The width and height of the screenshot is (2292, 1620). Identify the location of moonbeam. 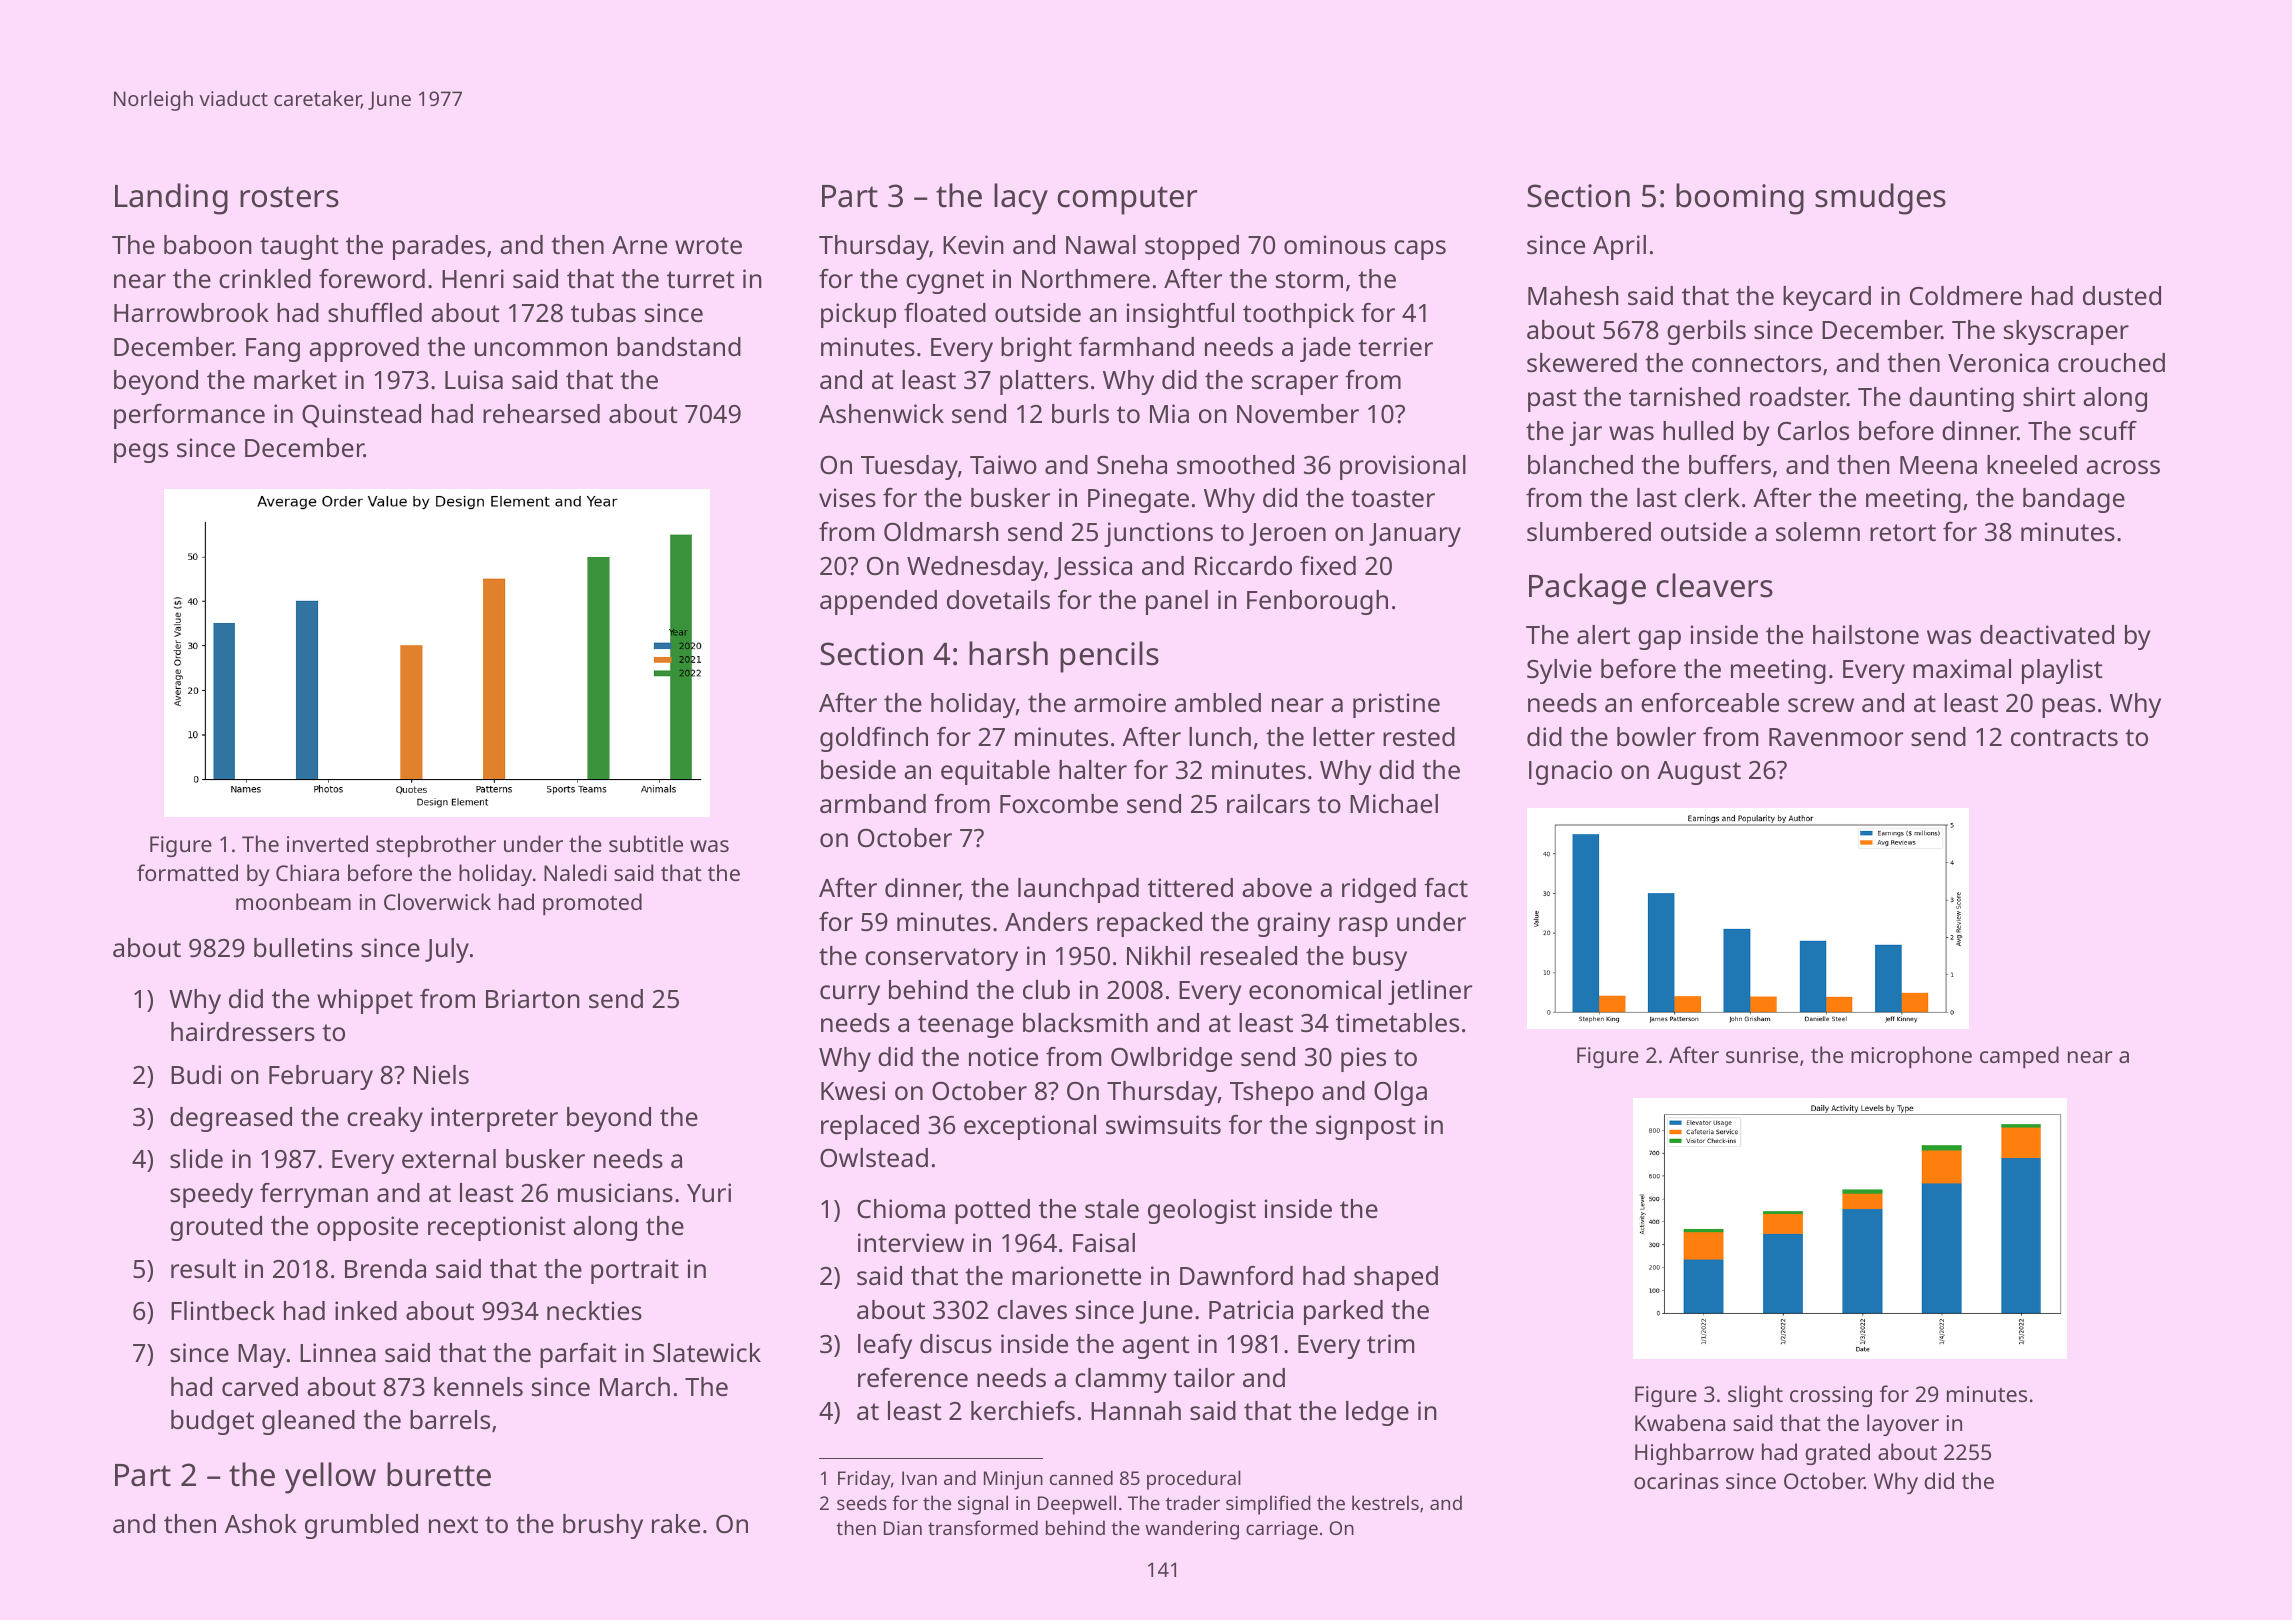
(293, 901).
